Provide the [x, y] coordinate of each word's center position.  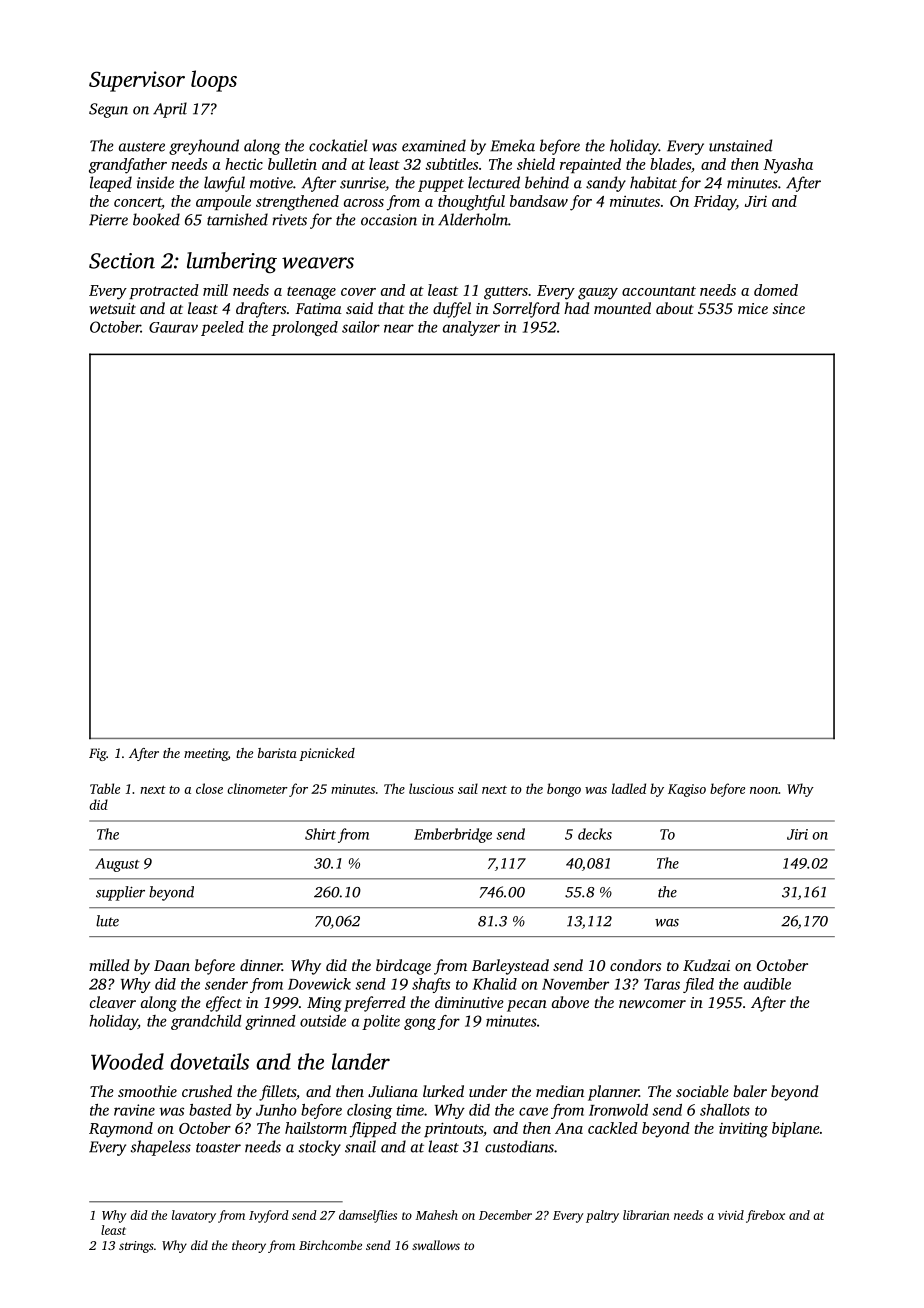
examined [434, 145]
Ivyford [269, 1216]
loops [214, 81]
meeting [206, 754]
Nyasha [788, 166]
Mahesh [437, 1215]
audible [767, 984]
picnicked [327, 754]
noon [764, 790]
